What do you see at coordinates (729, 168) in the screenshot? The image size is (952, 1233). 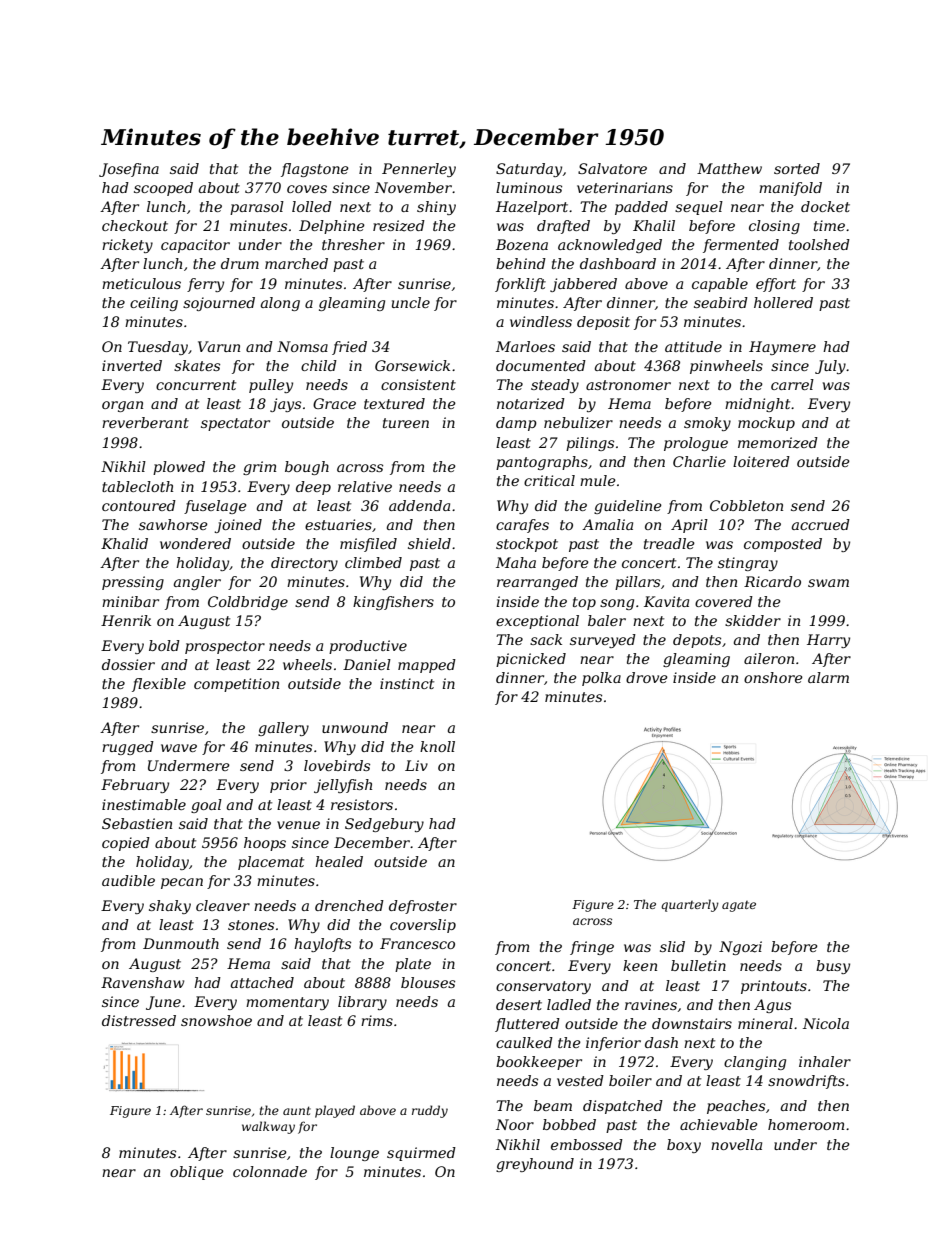 I see `Matthew` at bounding box center [729, 168].
